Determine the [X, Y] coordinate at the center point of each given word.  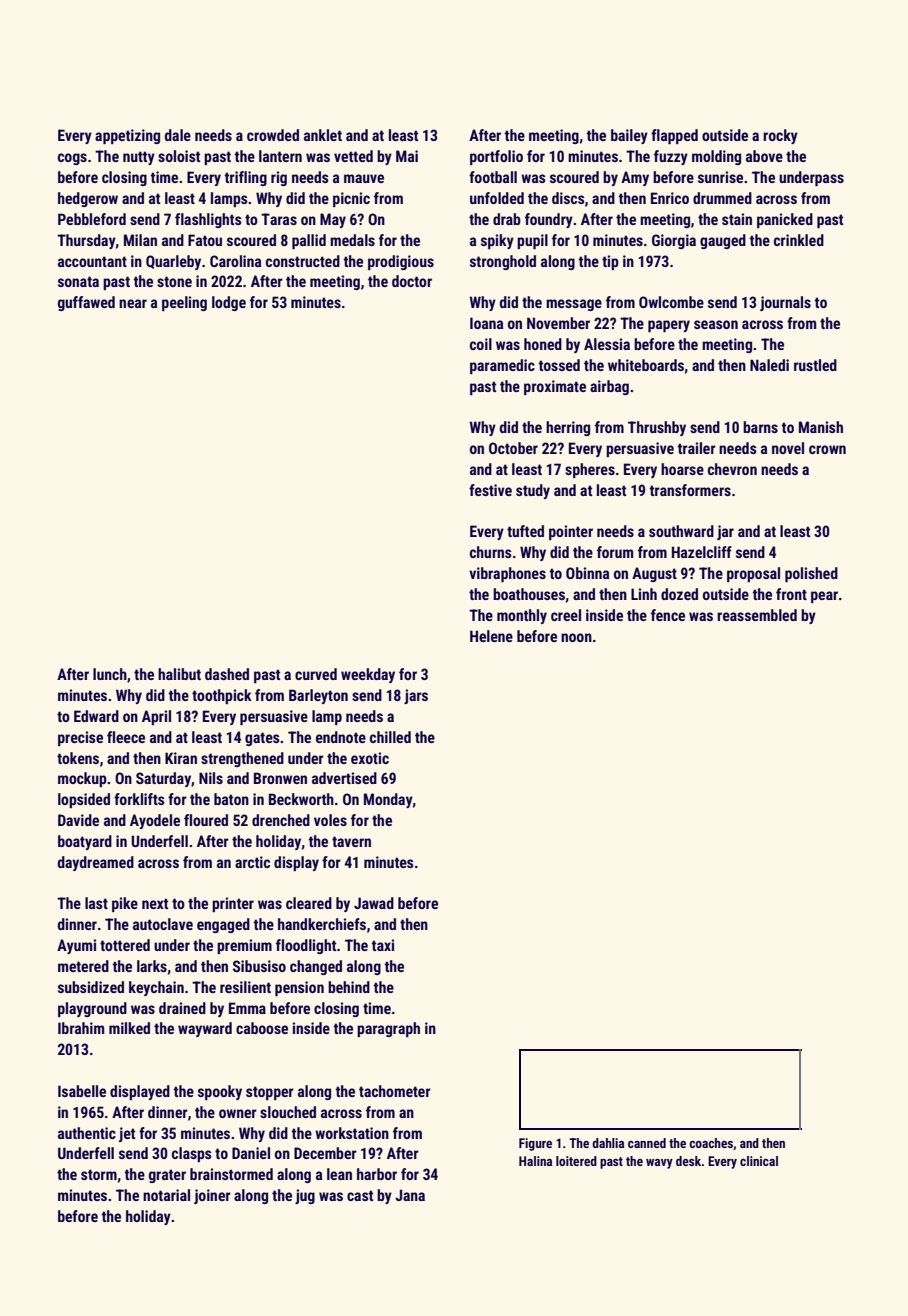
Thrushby [657, 428]
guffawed [86, 303]
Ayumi [76, 946]
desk [689, 1161]
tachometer [395, 1091]
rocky [780, 136]
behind [349, 987]
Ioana [486, 323]
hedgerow [88, 199]
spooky [220, 1092]
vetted [353, 156]
